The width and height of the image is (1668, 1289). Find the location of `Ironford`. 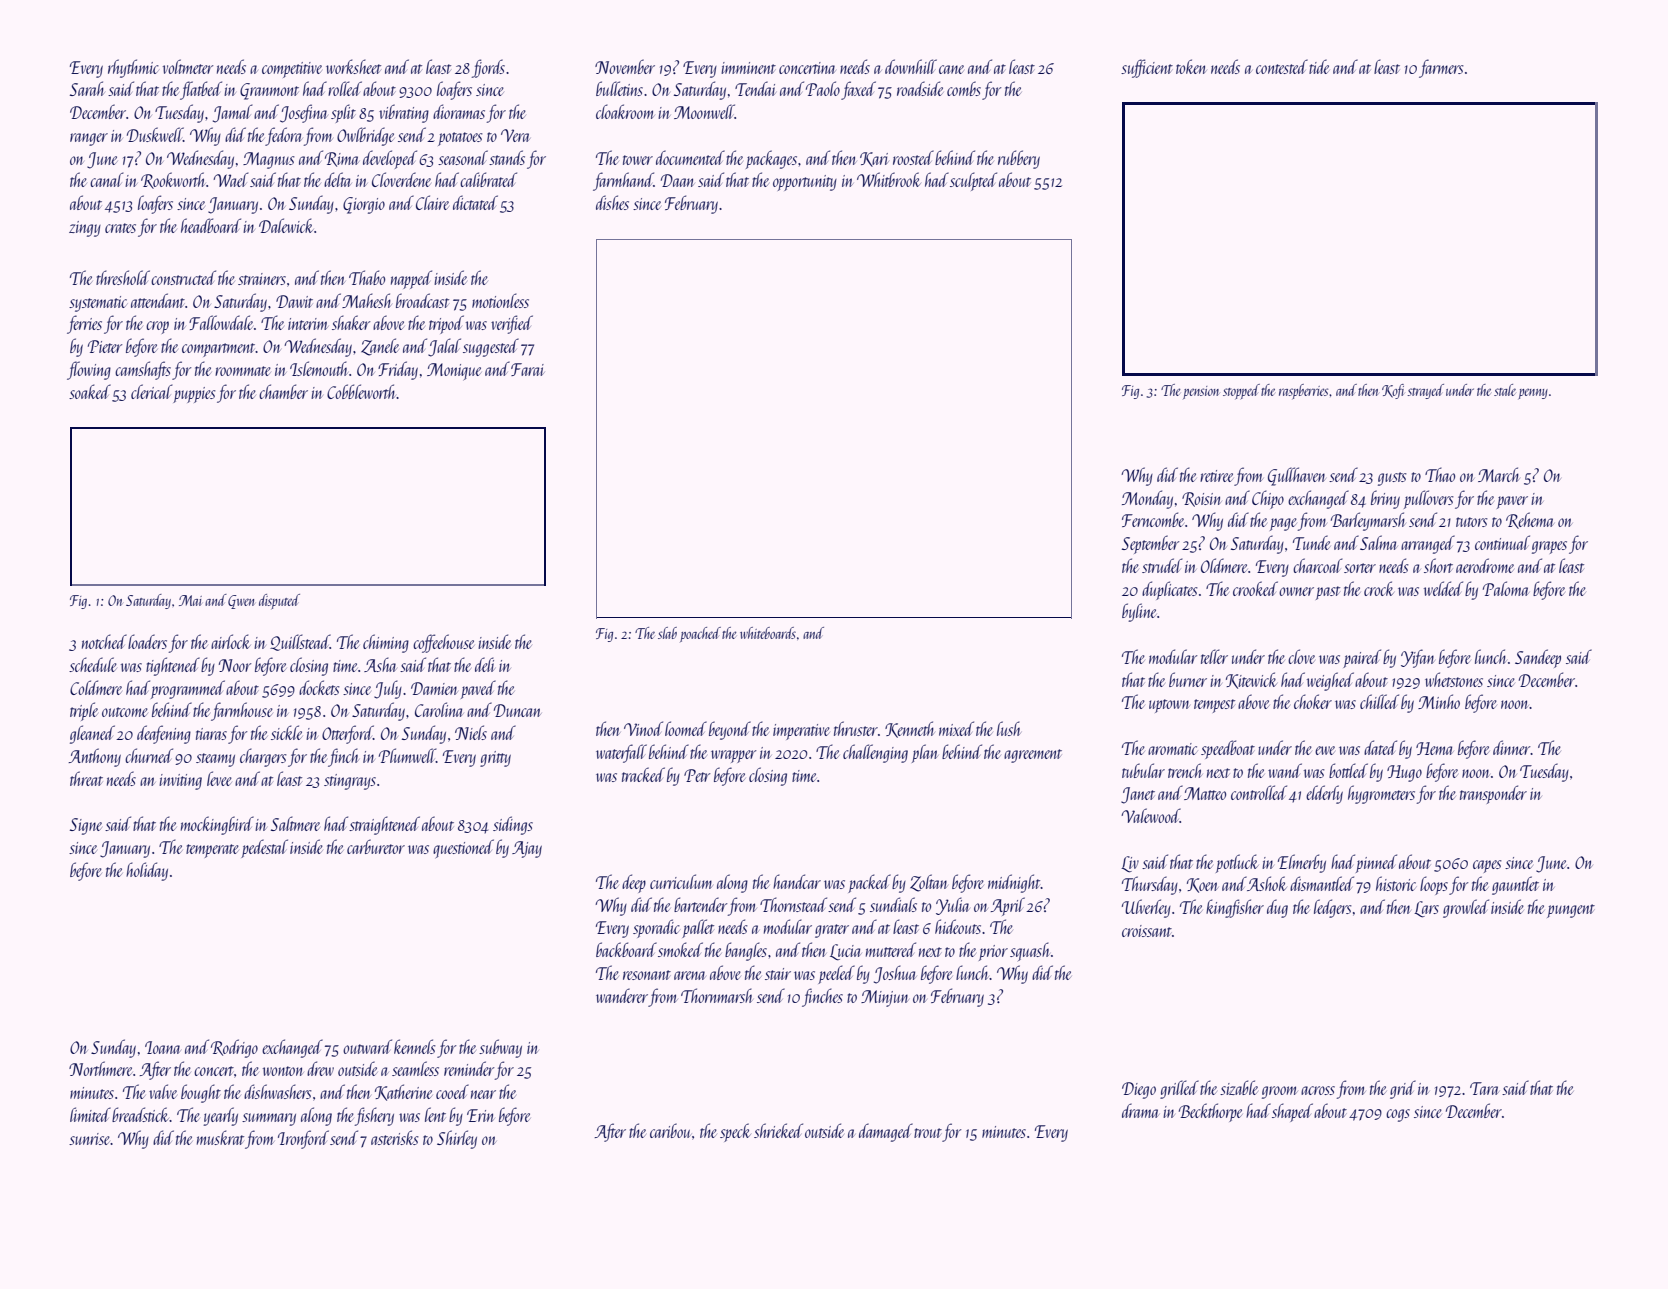

Ironford is located at coordinates (303, 1139).
